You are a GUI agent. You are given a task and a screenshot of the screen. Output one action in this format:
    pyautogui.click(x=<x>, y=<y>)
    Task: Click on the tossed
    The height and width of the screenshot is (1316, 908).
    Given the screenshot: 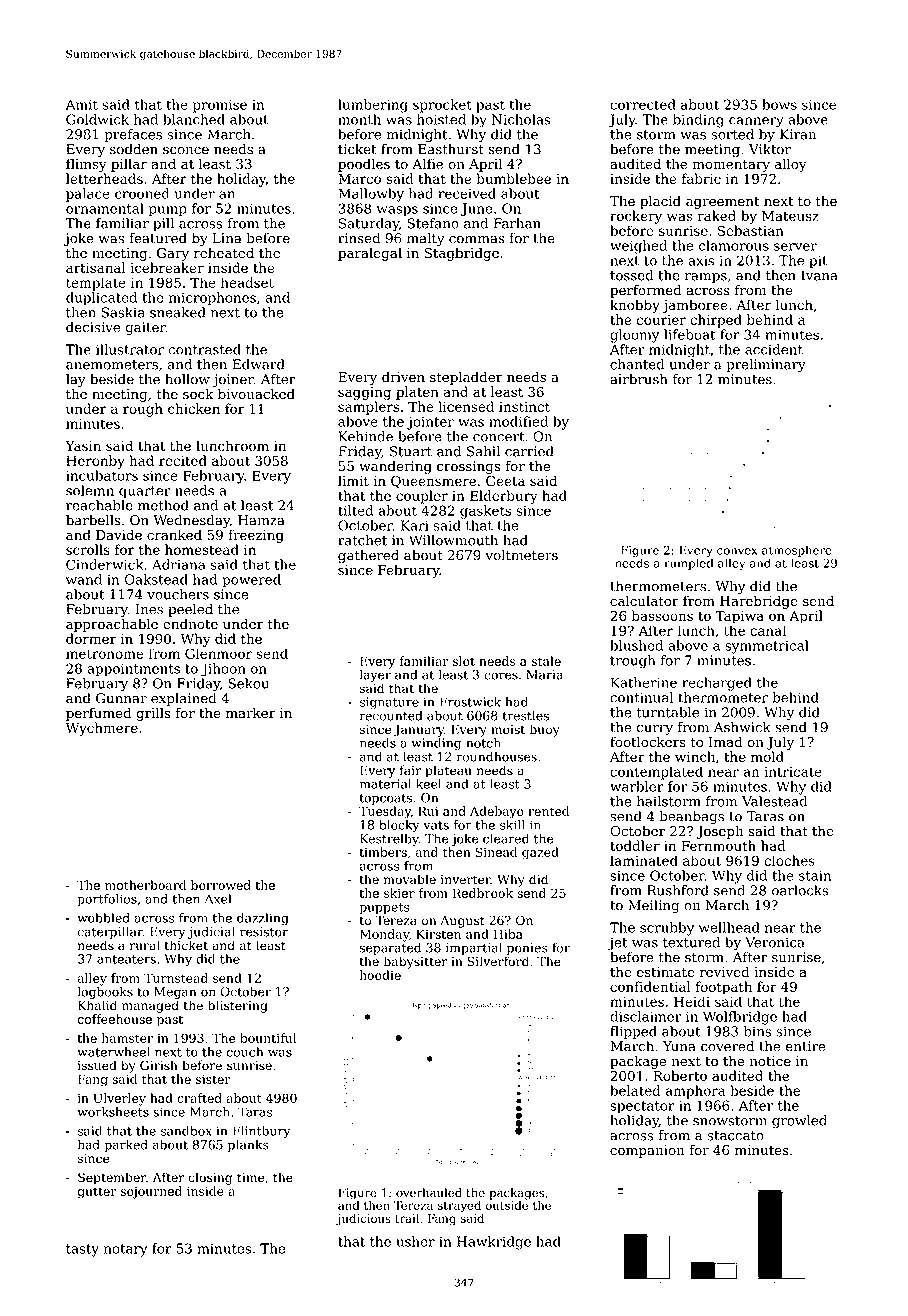 What is the action you would take?
    pyautogui.click(x=632, y=275)
